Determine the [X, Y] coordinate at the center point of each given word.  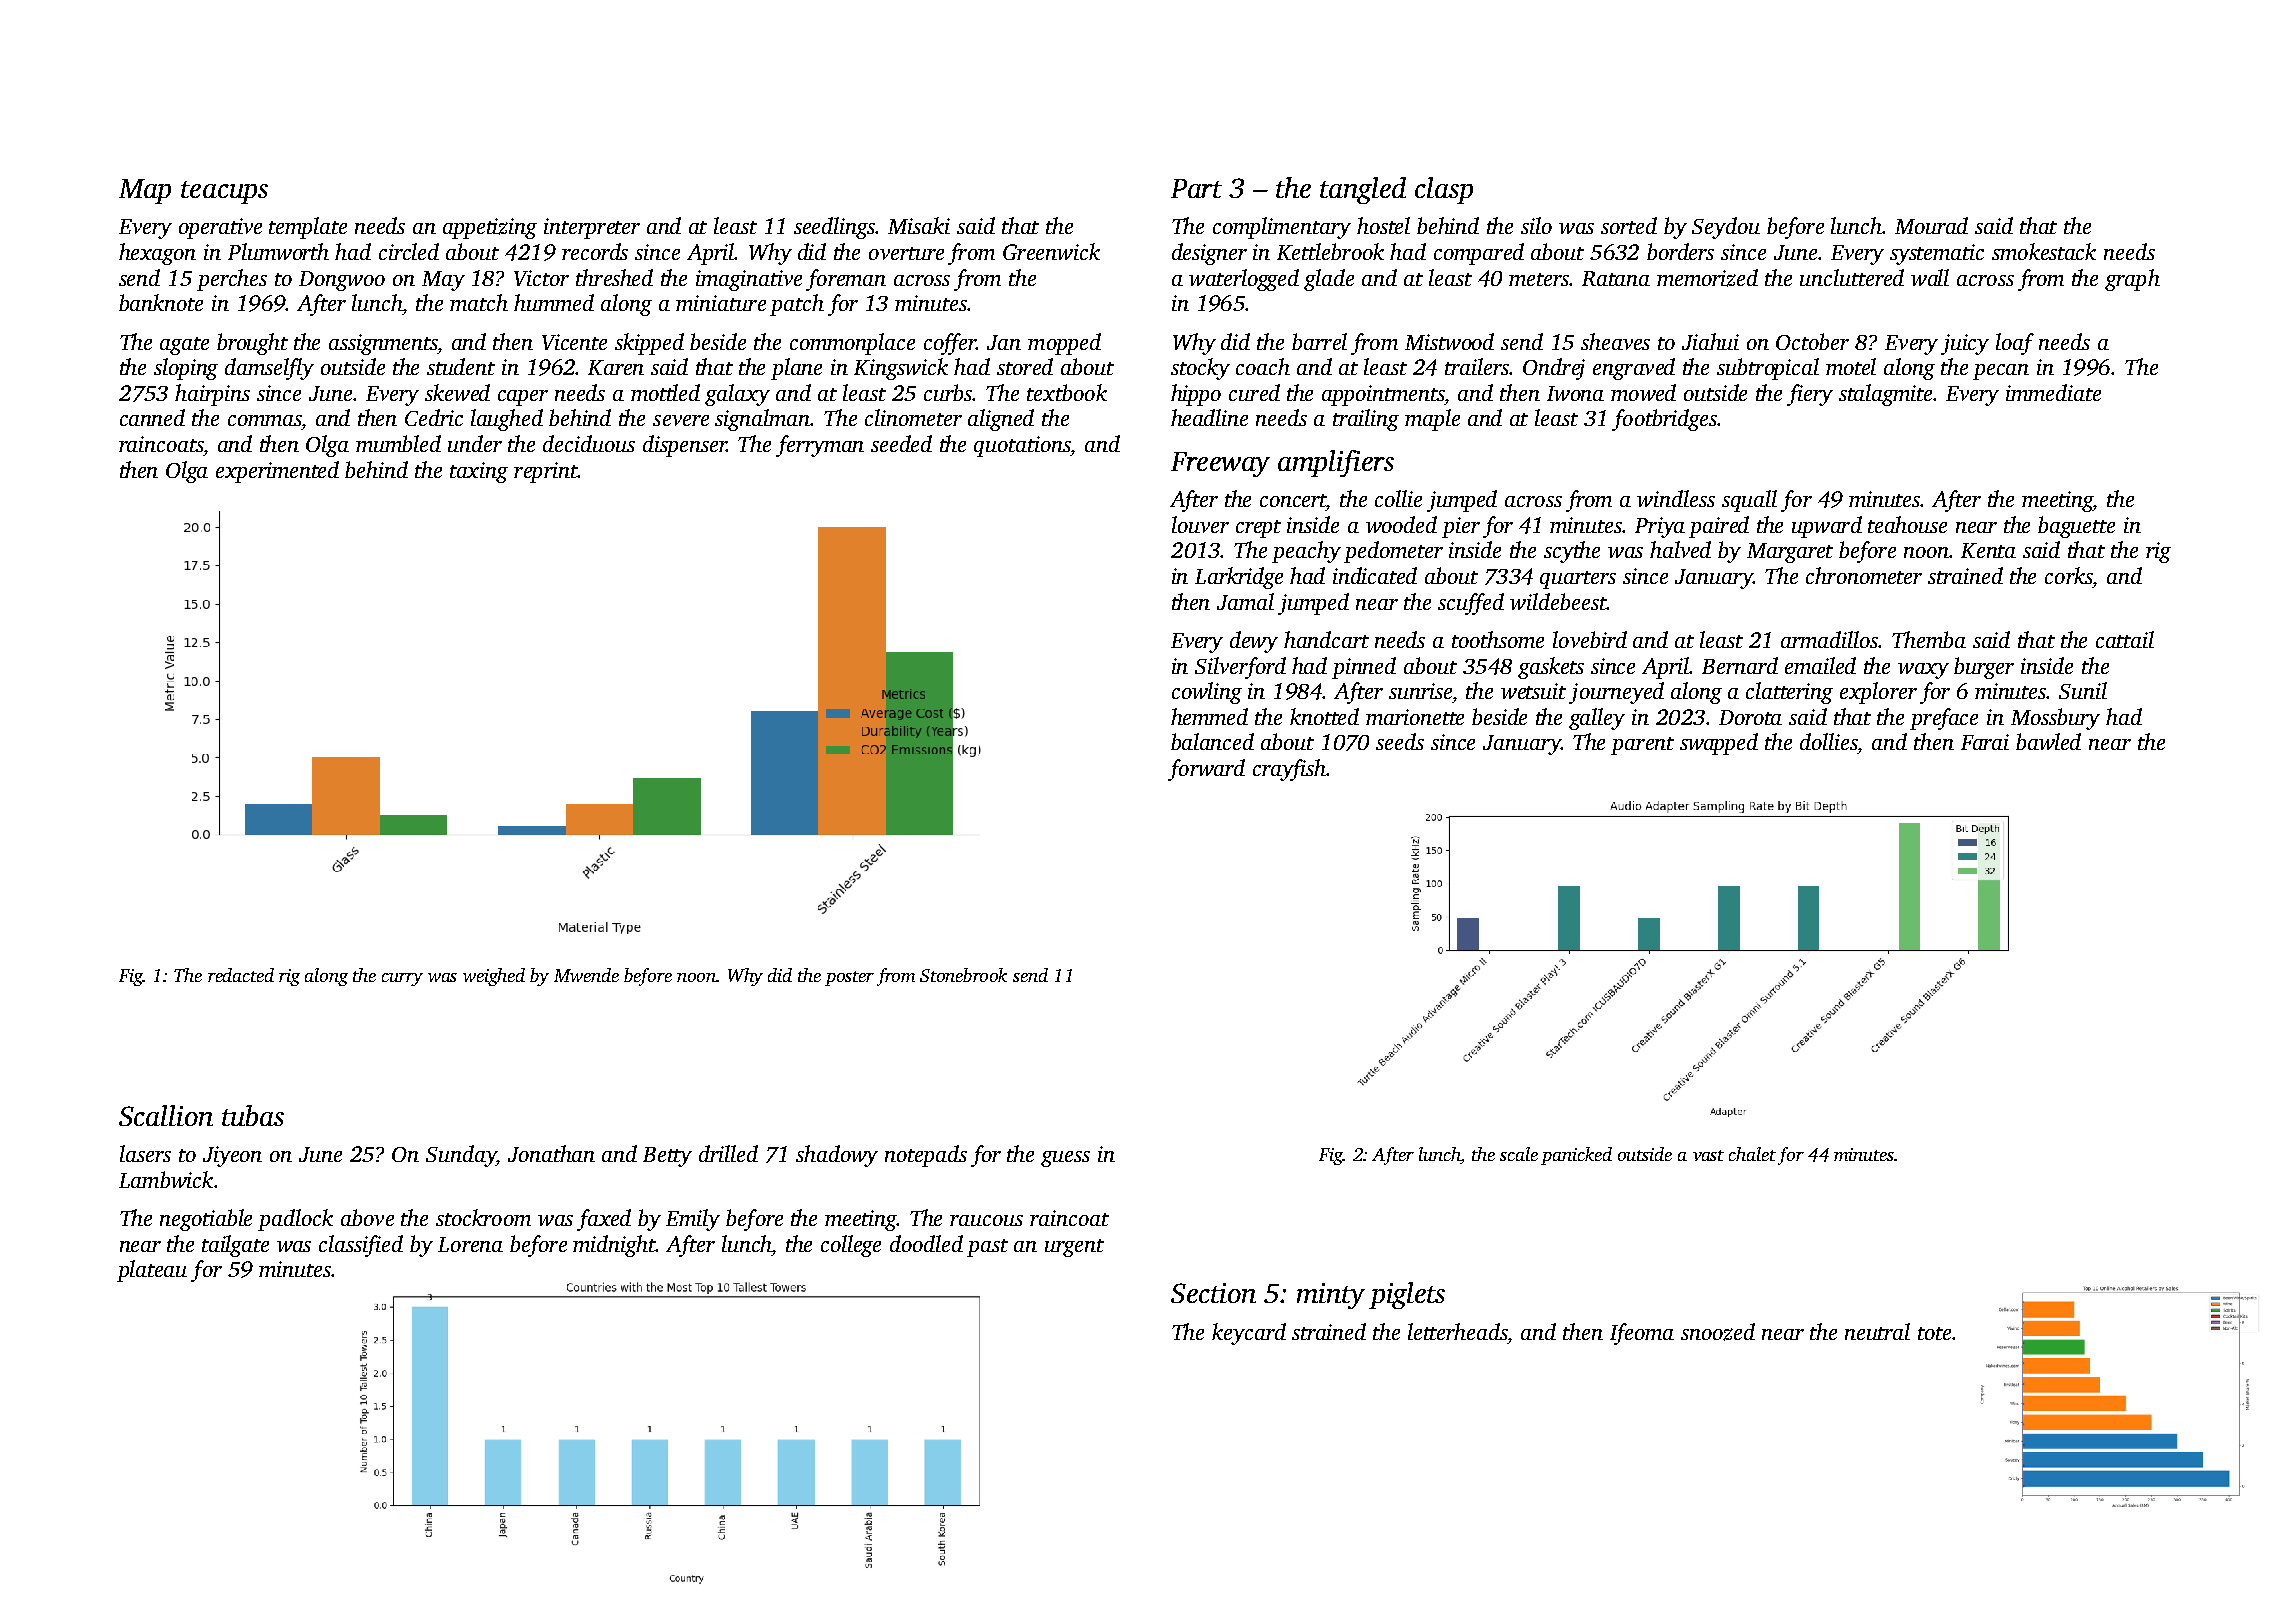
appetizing [490, 228]
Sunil [2083, 690]
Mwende [586, 975]
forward [1206, 770]
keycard [1249, 1334]
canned [152, 417]
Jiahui [1710, 341]
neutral [1877, 1331]
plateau [152, 1271]
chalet [1752, 1154]
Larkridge [1239, 578]
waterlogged [1244, 280]
